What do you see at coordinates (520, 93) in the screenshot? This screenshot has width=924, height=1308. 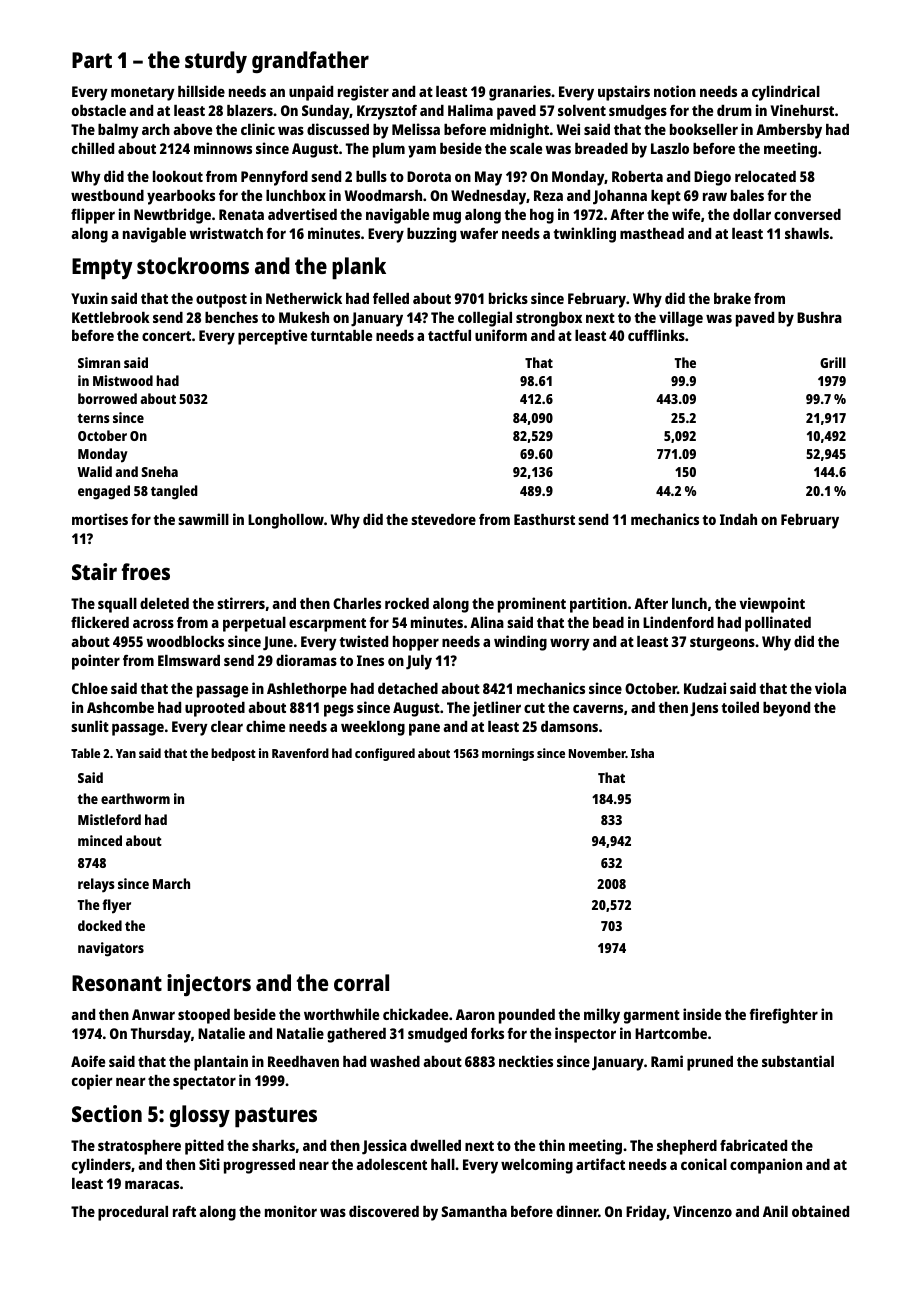 I see `granaries` at bounding box center [520, 93].
